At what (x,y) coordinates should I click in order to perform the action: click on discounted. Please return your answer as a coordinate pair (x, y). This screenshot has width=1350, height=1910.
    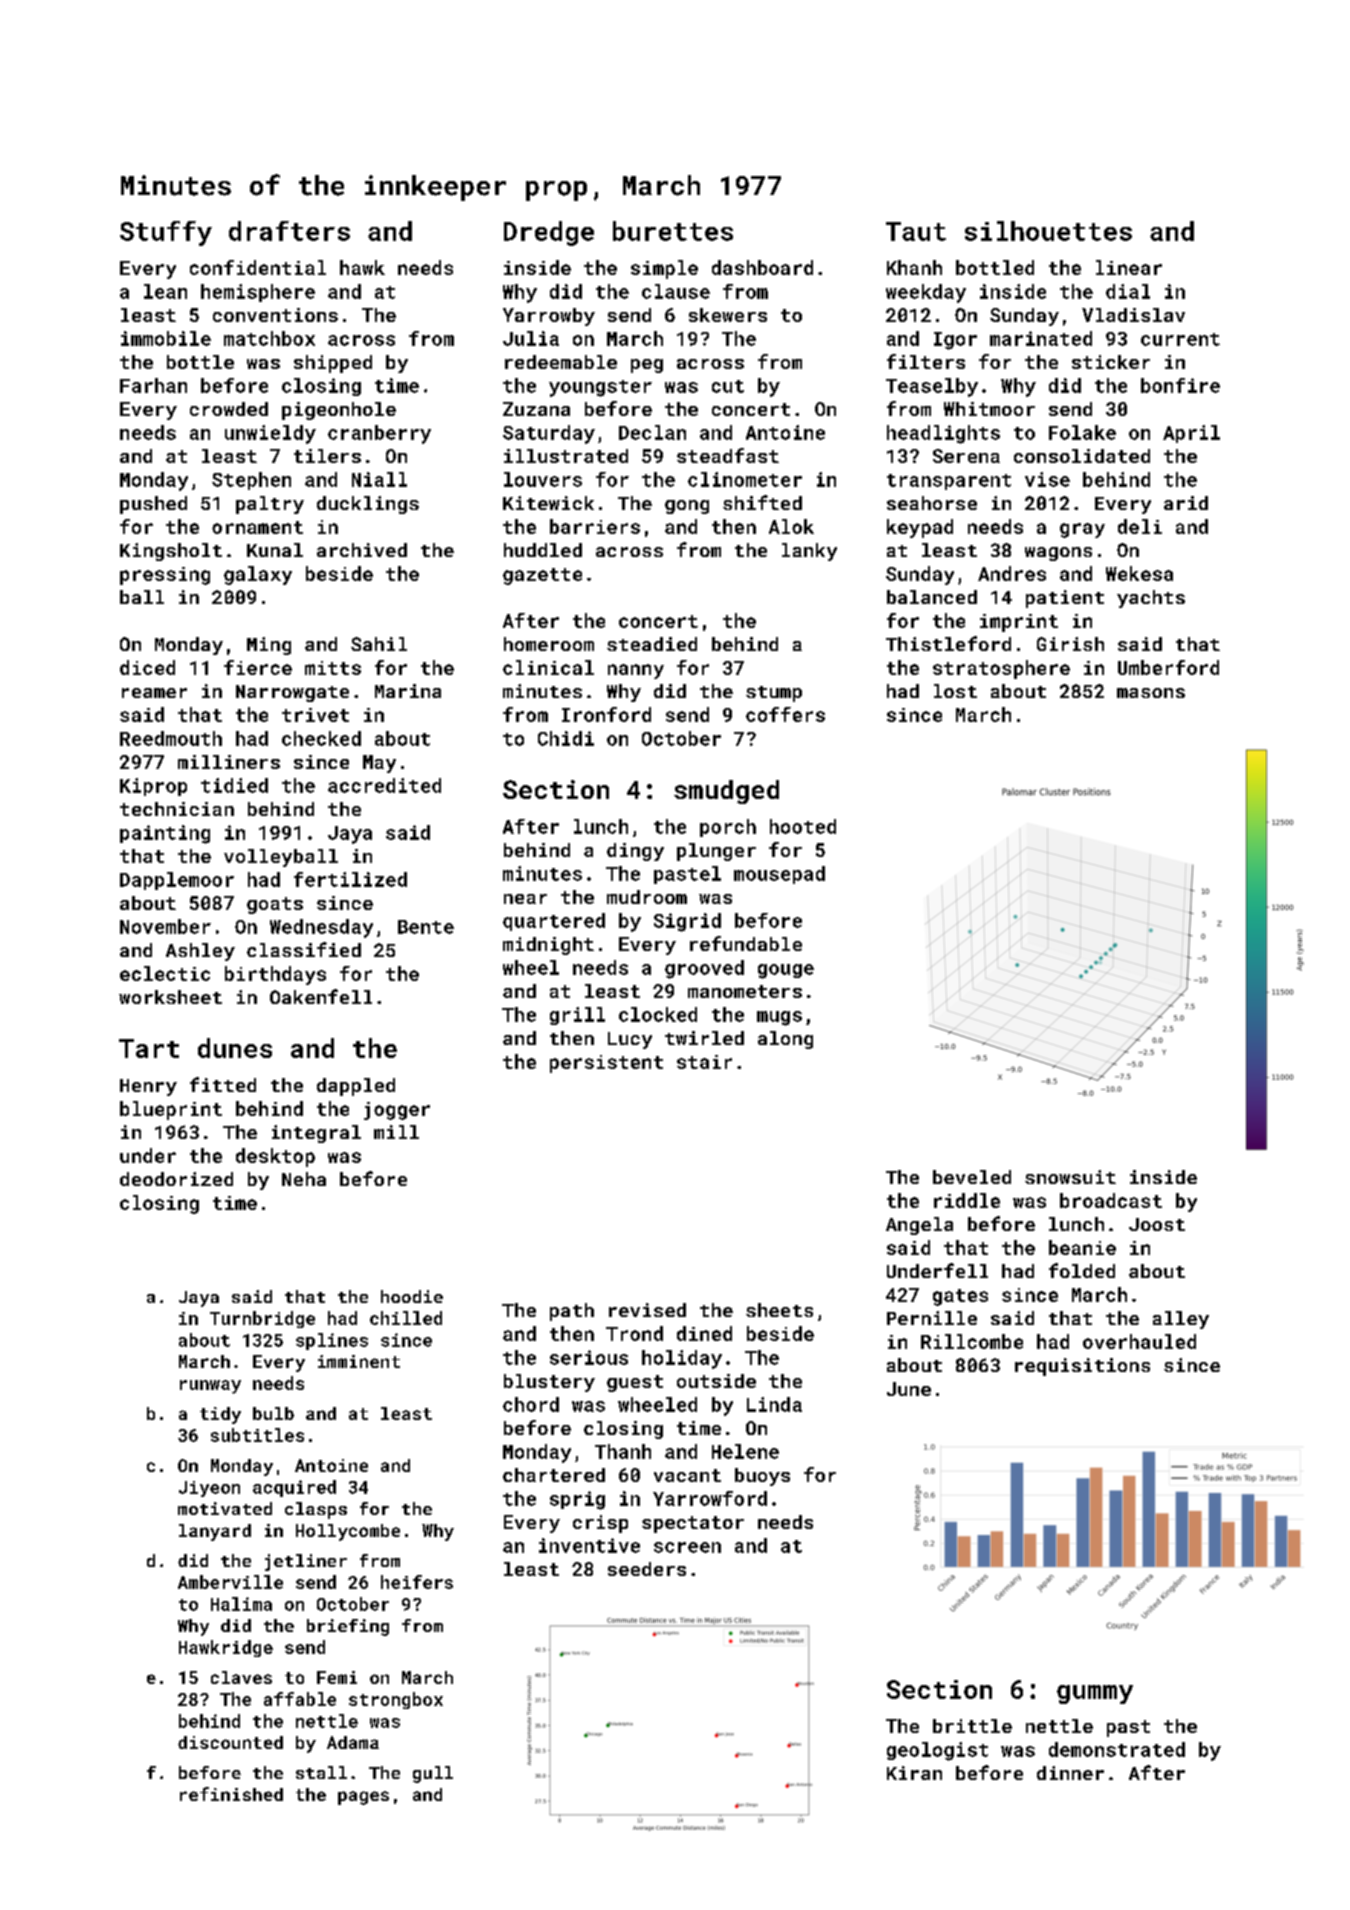
    Looking at the image, I should click on (230, 1742).
